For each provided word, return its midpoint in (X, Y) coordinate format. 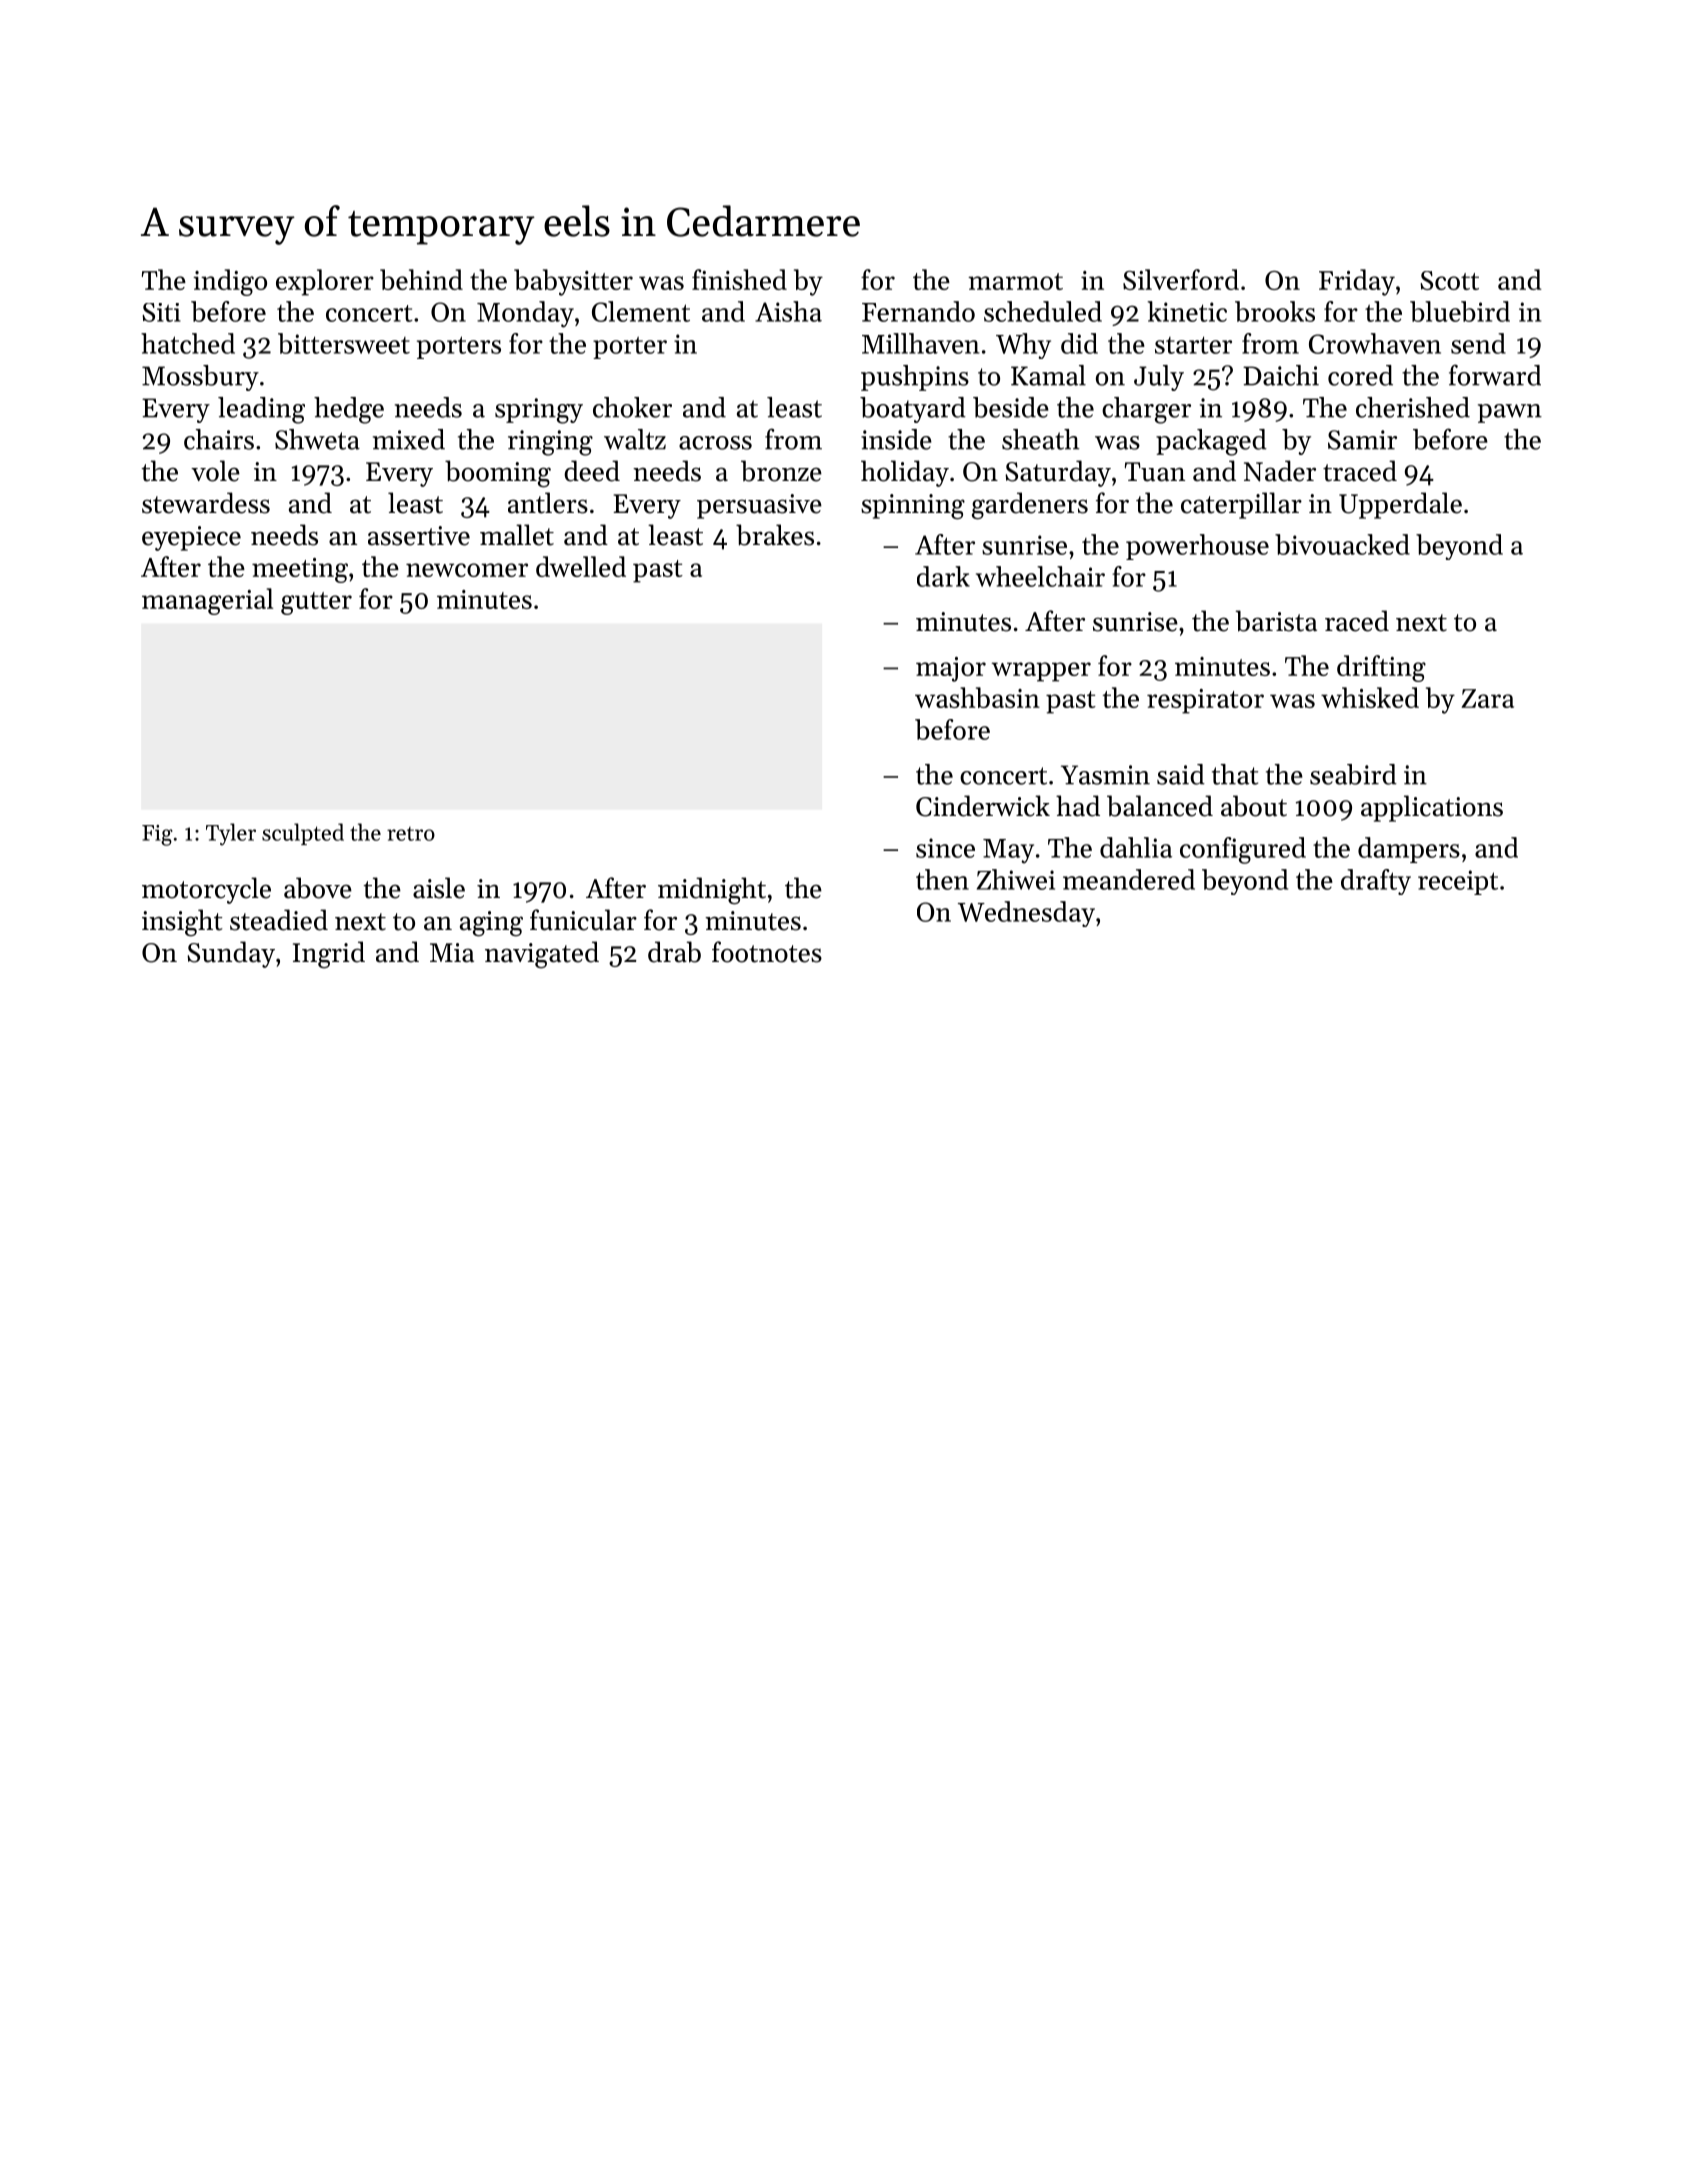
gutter (316, 603)
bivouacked (1342, 544)
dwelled (581, 566)
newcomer (467, 570)
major (951, 669)
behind (421, 279)
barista (1276, 621)
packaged (1211, 442)
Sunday (231, 954)
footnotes (767, 952)
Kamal (1048, 375)
